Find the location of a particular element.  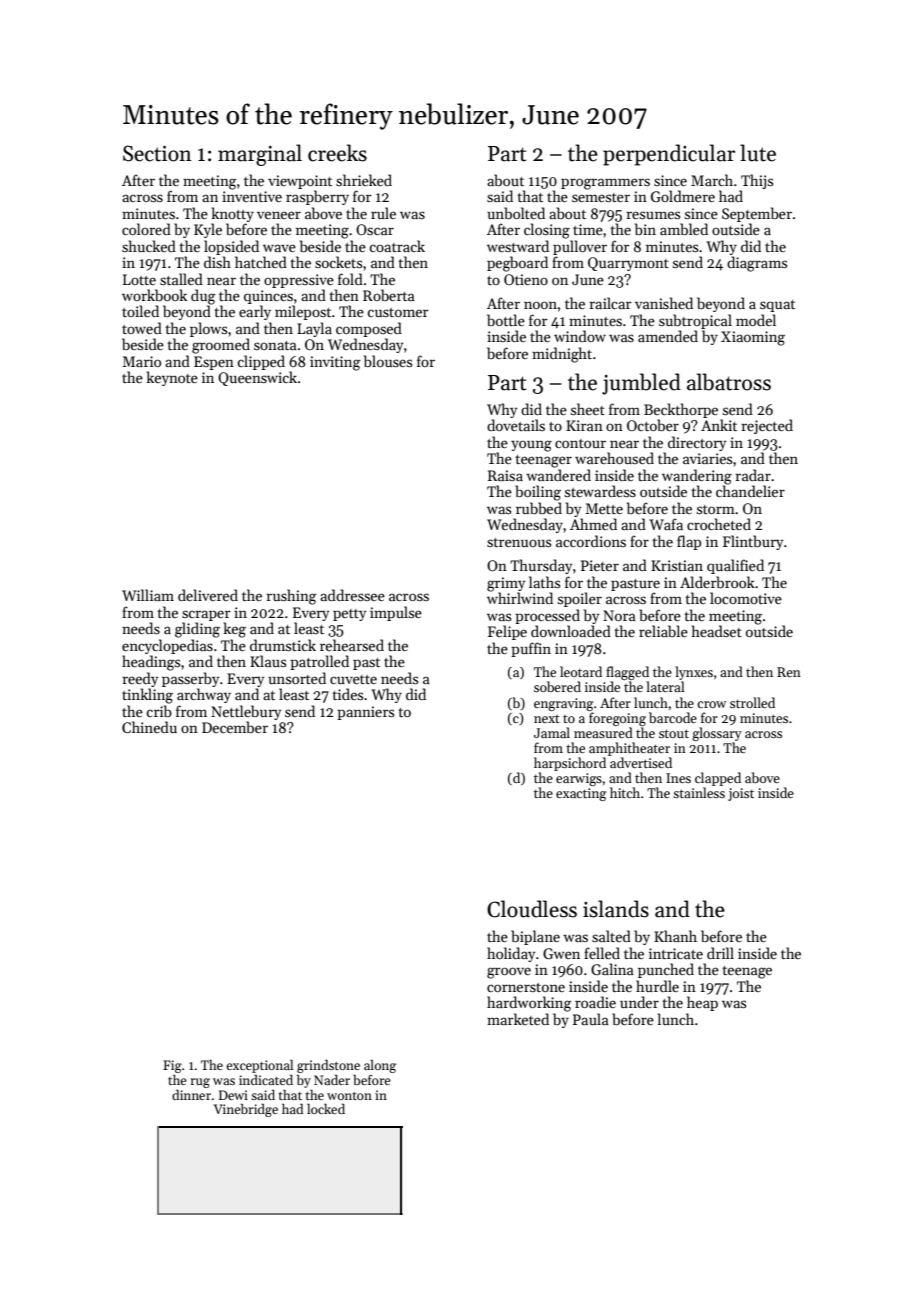

lynxes is located at coordinates (694, 673).
